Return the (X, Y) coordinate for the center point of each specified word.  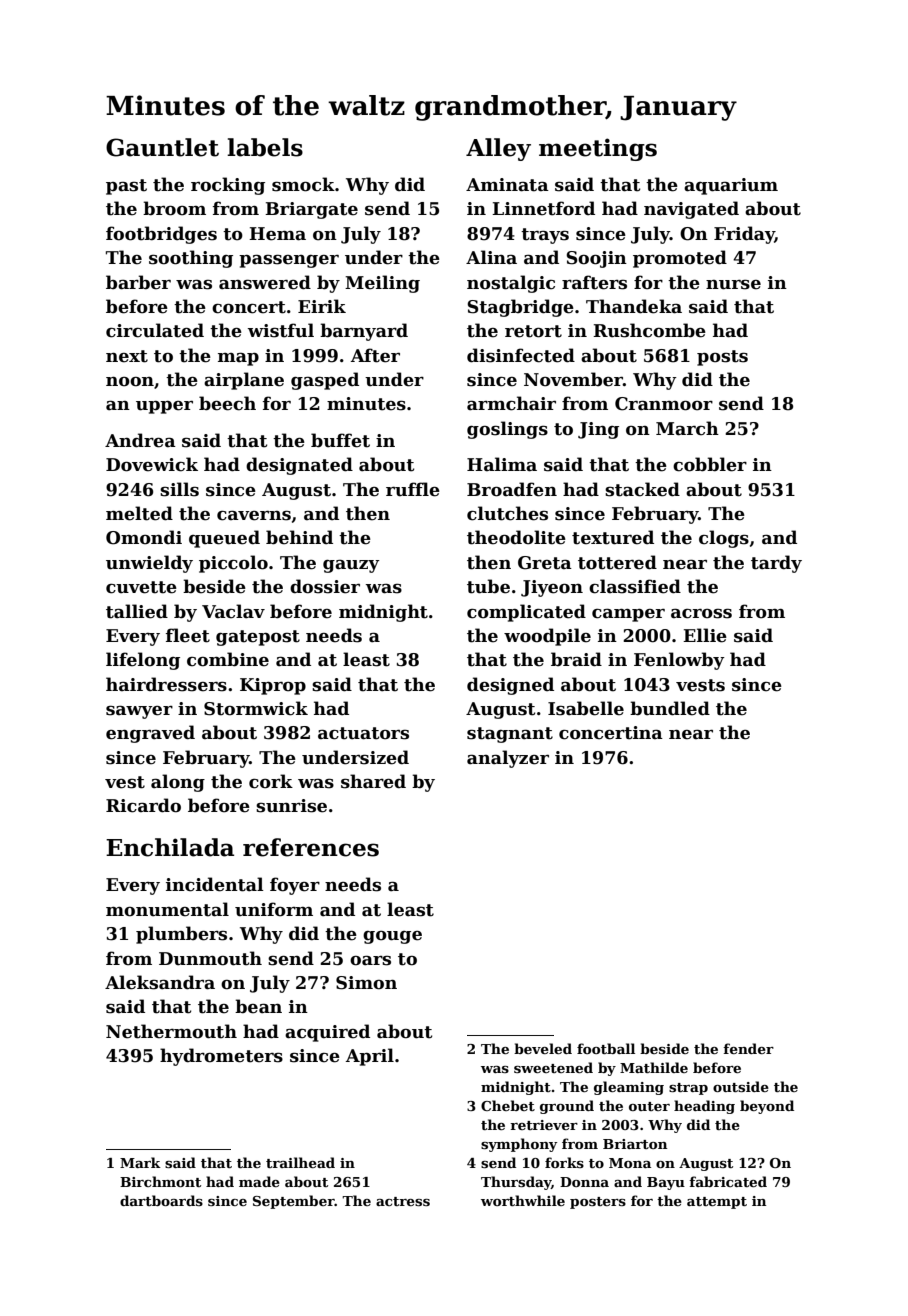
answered (265, 282)
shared (373, 781)
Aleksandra (160, 982)
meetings (598, 149)
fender (748, 1048)
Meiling (382, 284)
